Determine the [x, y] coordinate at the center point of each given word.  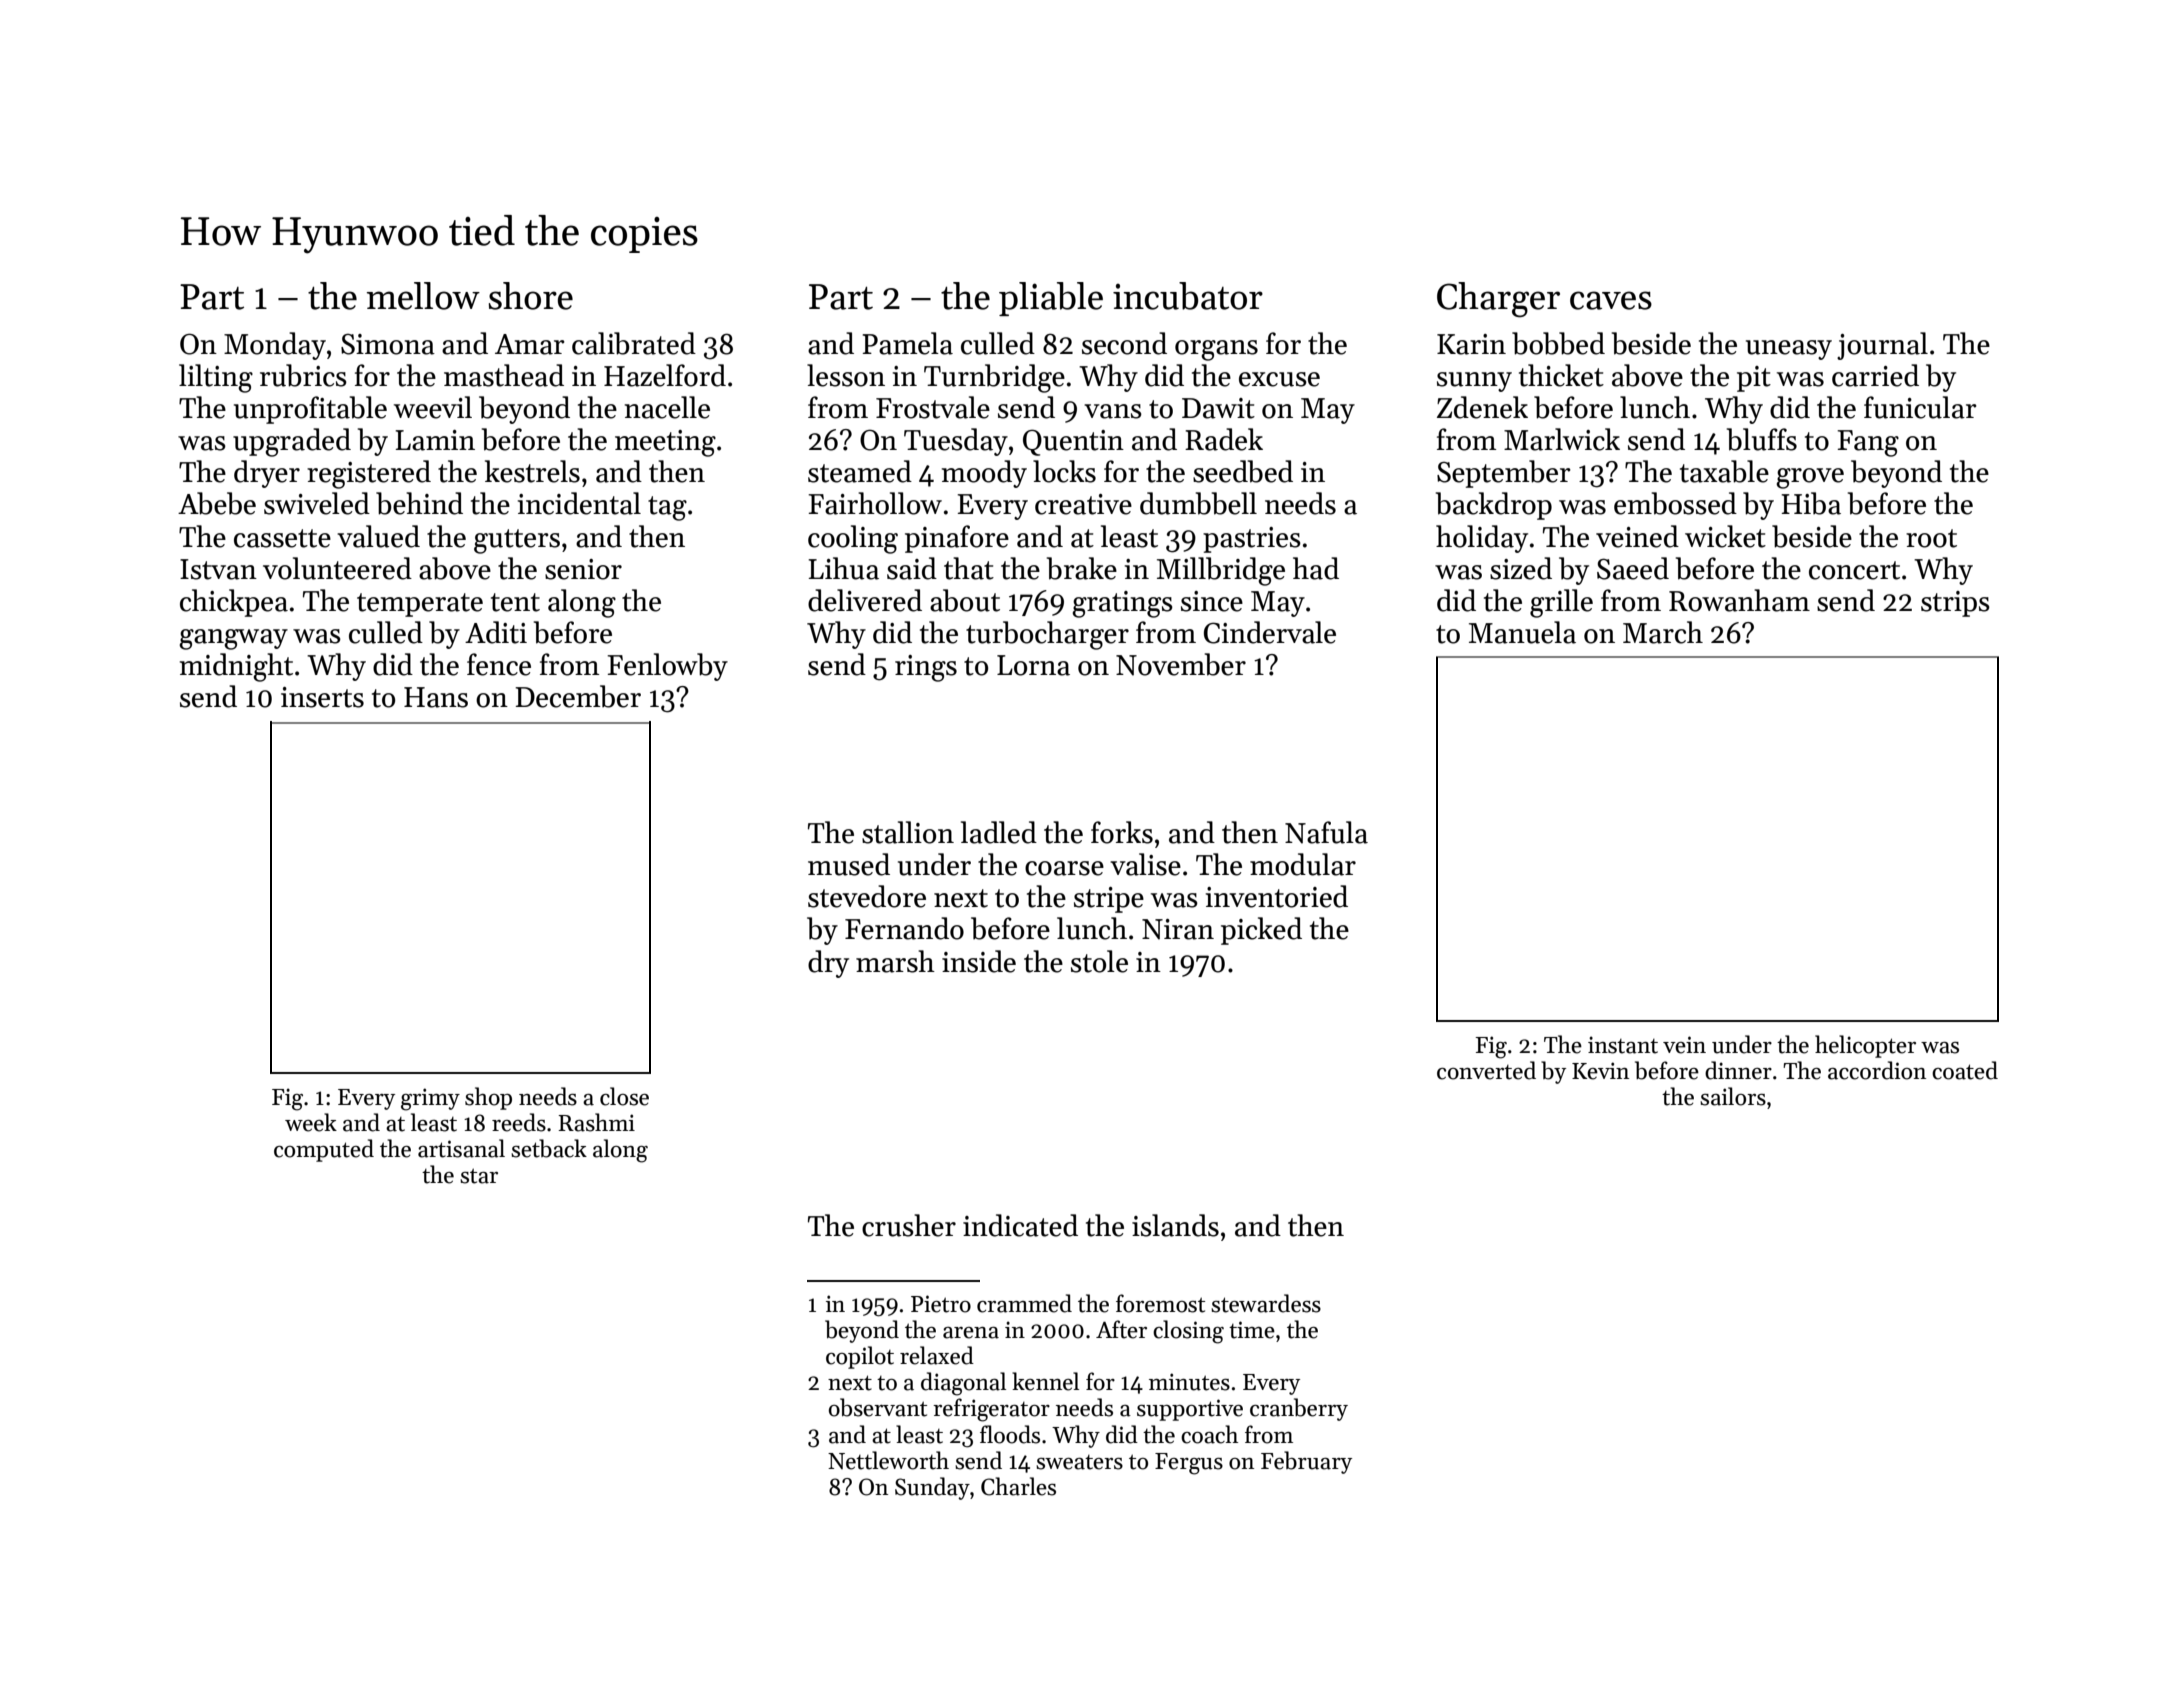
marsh [895, 961]
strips [1955, 604]
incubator [1188, 296]
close [624, 1096]
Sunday [932, 1488]
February [1306, 1462]
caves [1611, 300]
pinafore [957, 539]
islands [1175, 1225]
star [479, 1176]
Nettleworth [888, 1460]
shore [531, 296]
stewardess [1266, 1303]
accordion [1877, 1070]
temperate [420, 605]
